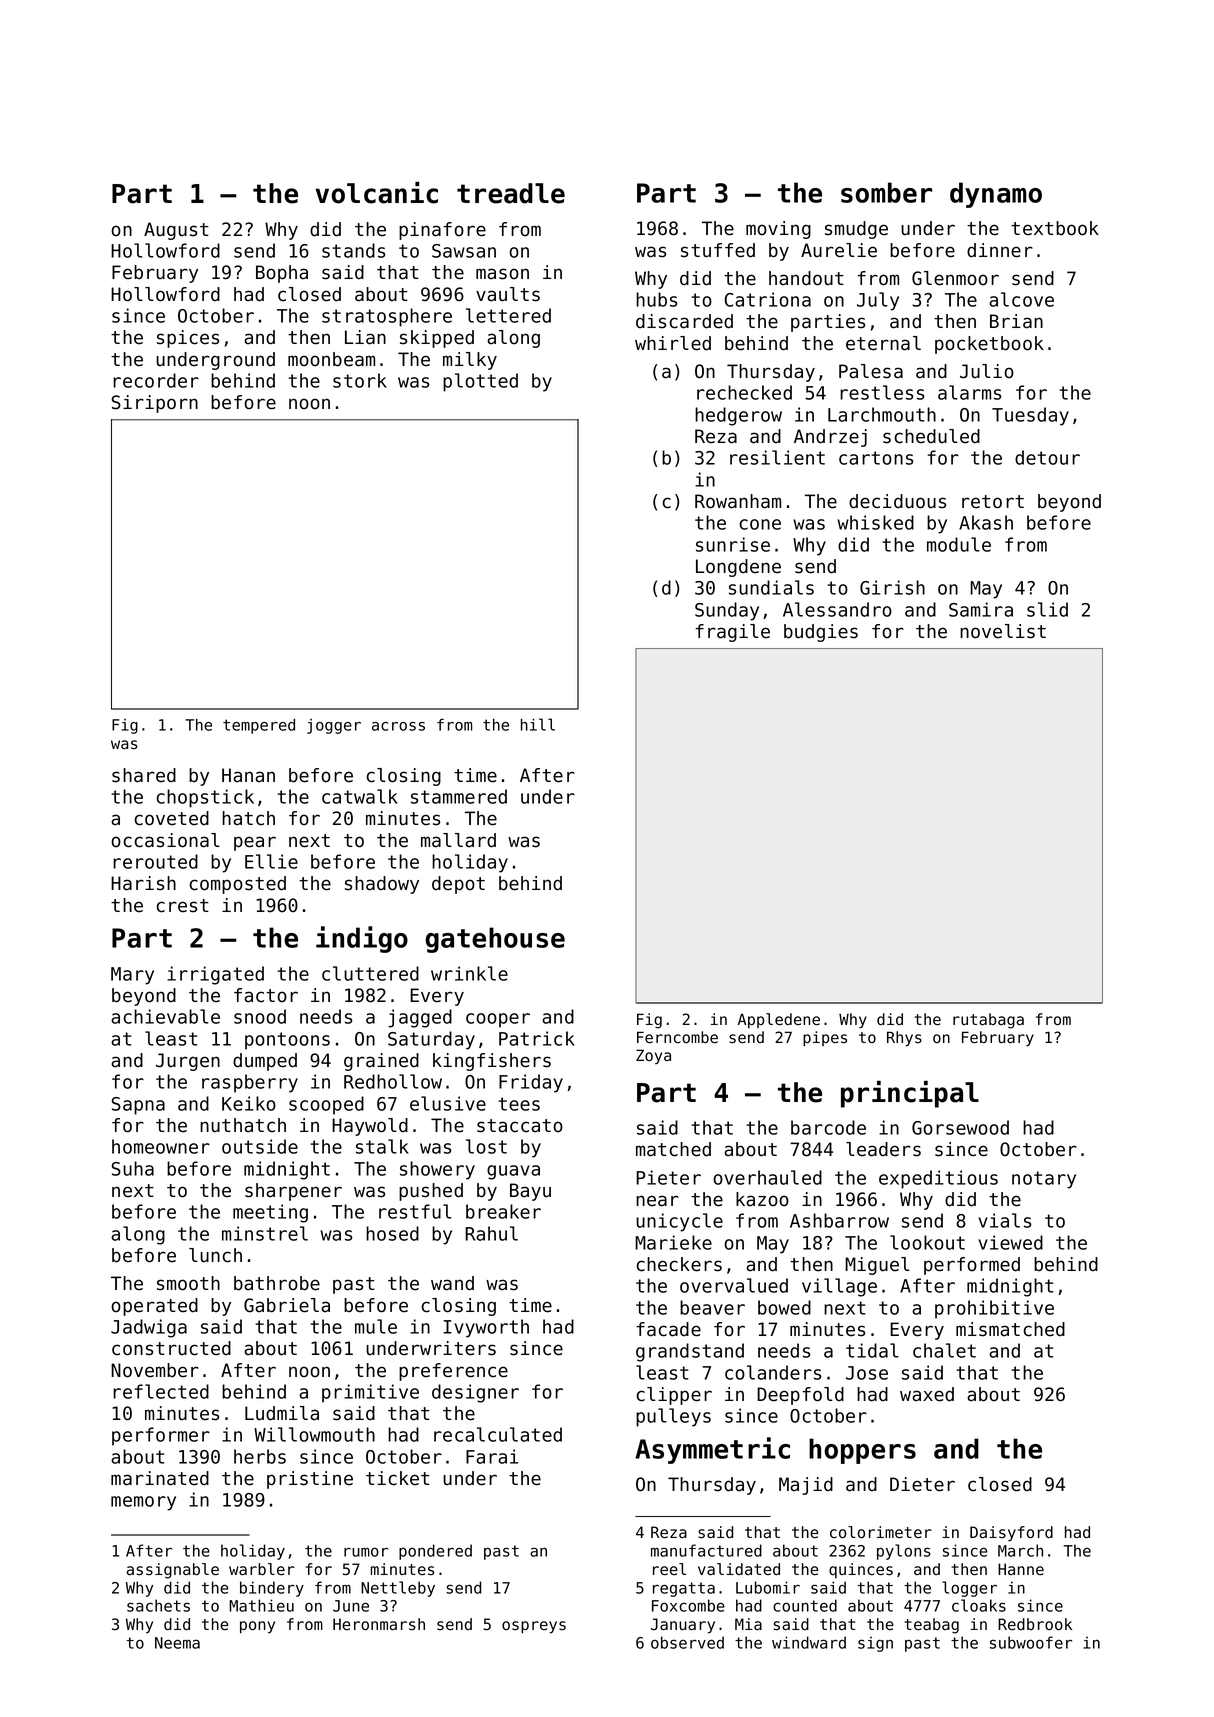 The height and width of the image is (1717, 1214). I want to click on plotted, so click(480, 382).
